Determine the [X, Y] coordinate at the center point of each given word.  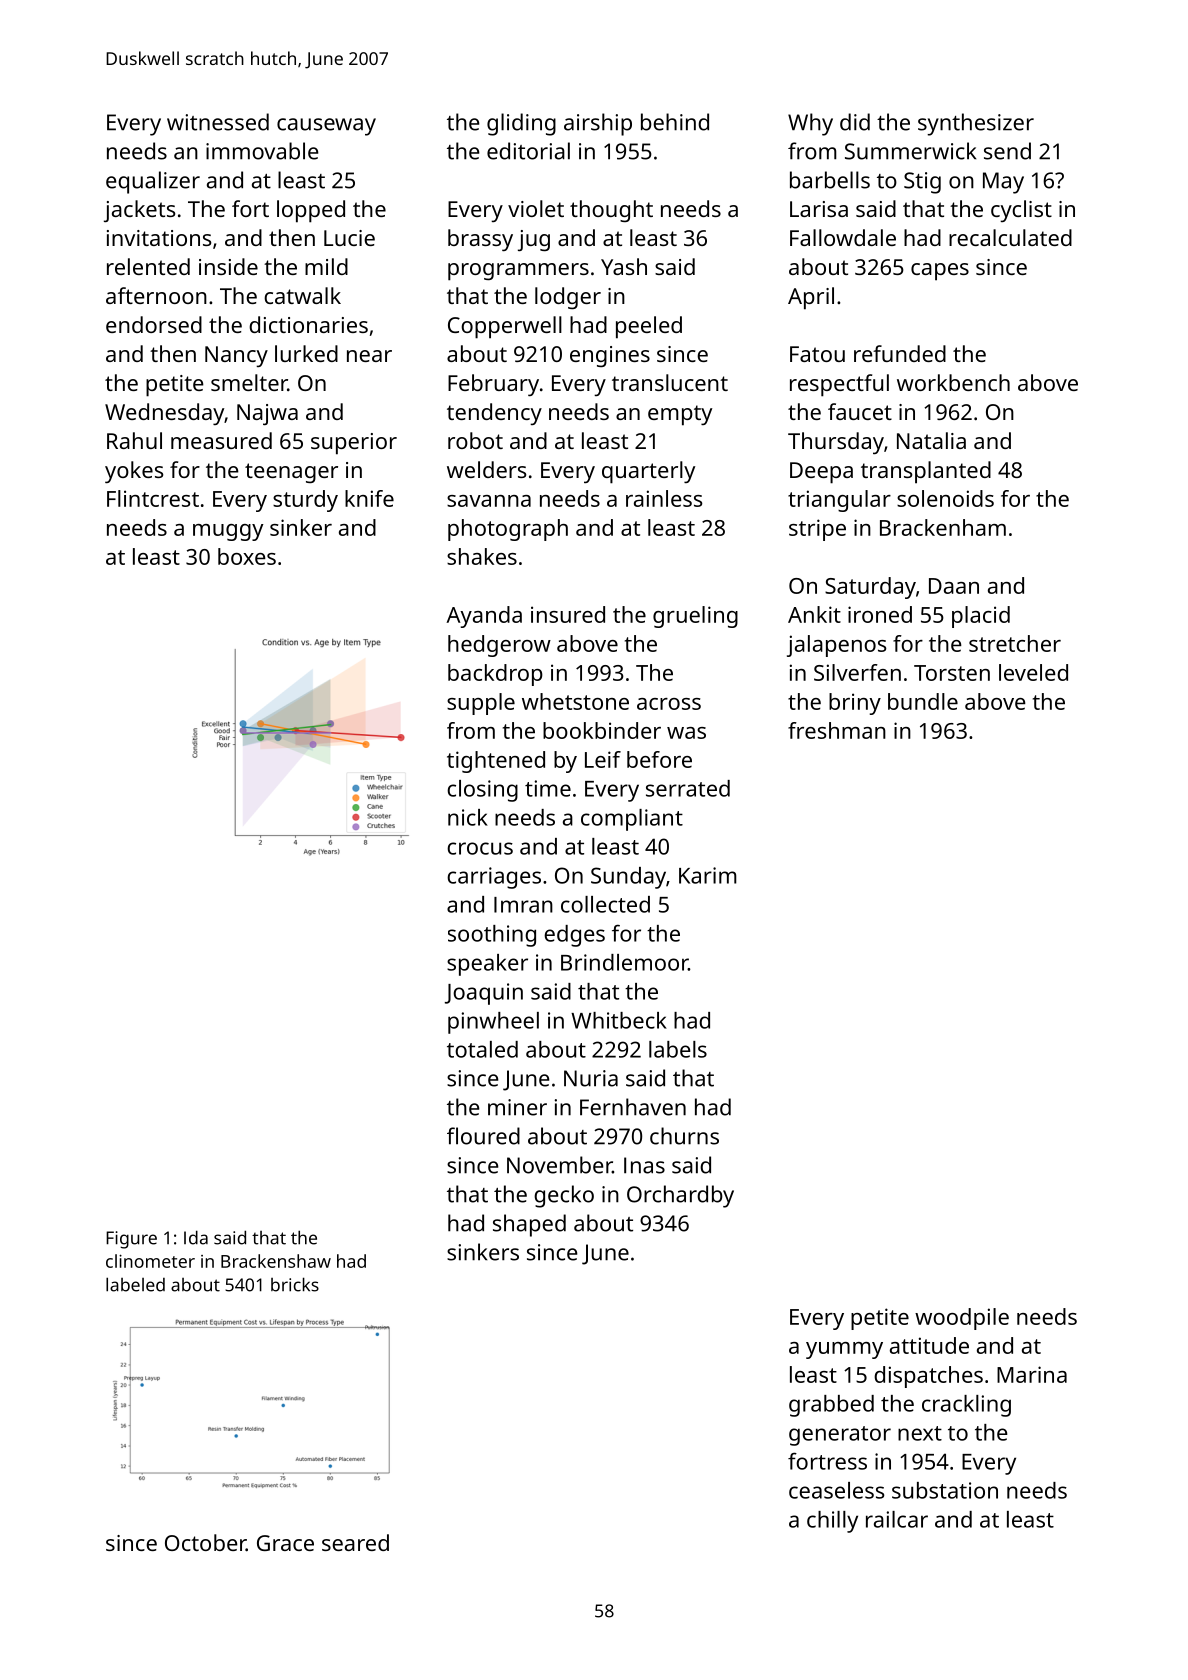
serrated [688, 788]
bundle [923, 701]
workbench [953, 382]
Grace [285, 1543]
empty [680, 415]
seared [355, 1542]
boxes [247, 556]
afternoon [156, 295]
